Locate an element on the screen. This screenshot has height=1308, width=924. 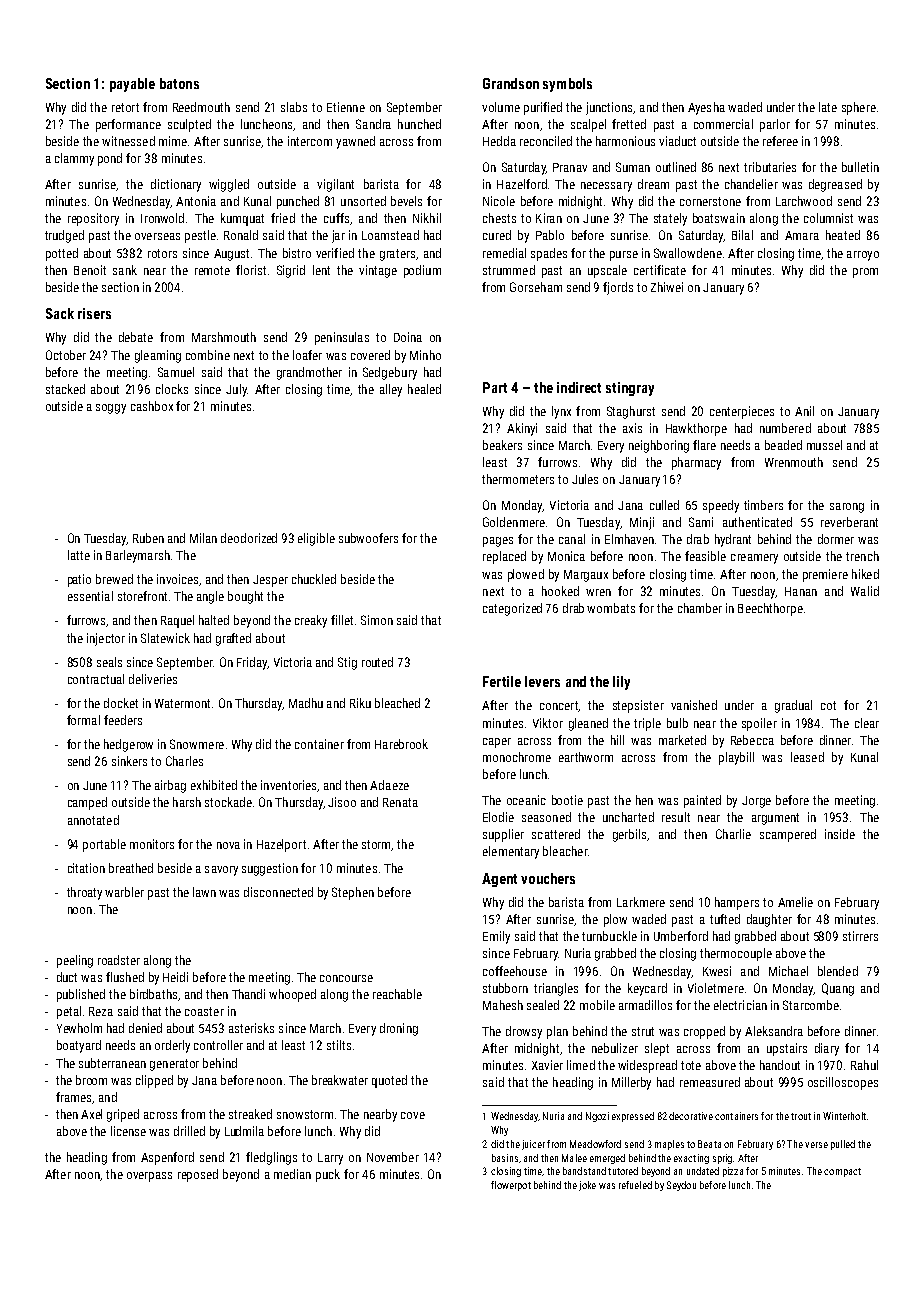
beakers is located at coordinates (502, 445).
